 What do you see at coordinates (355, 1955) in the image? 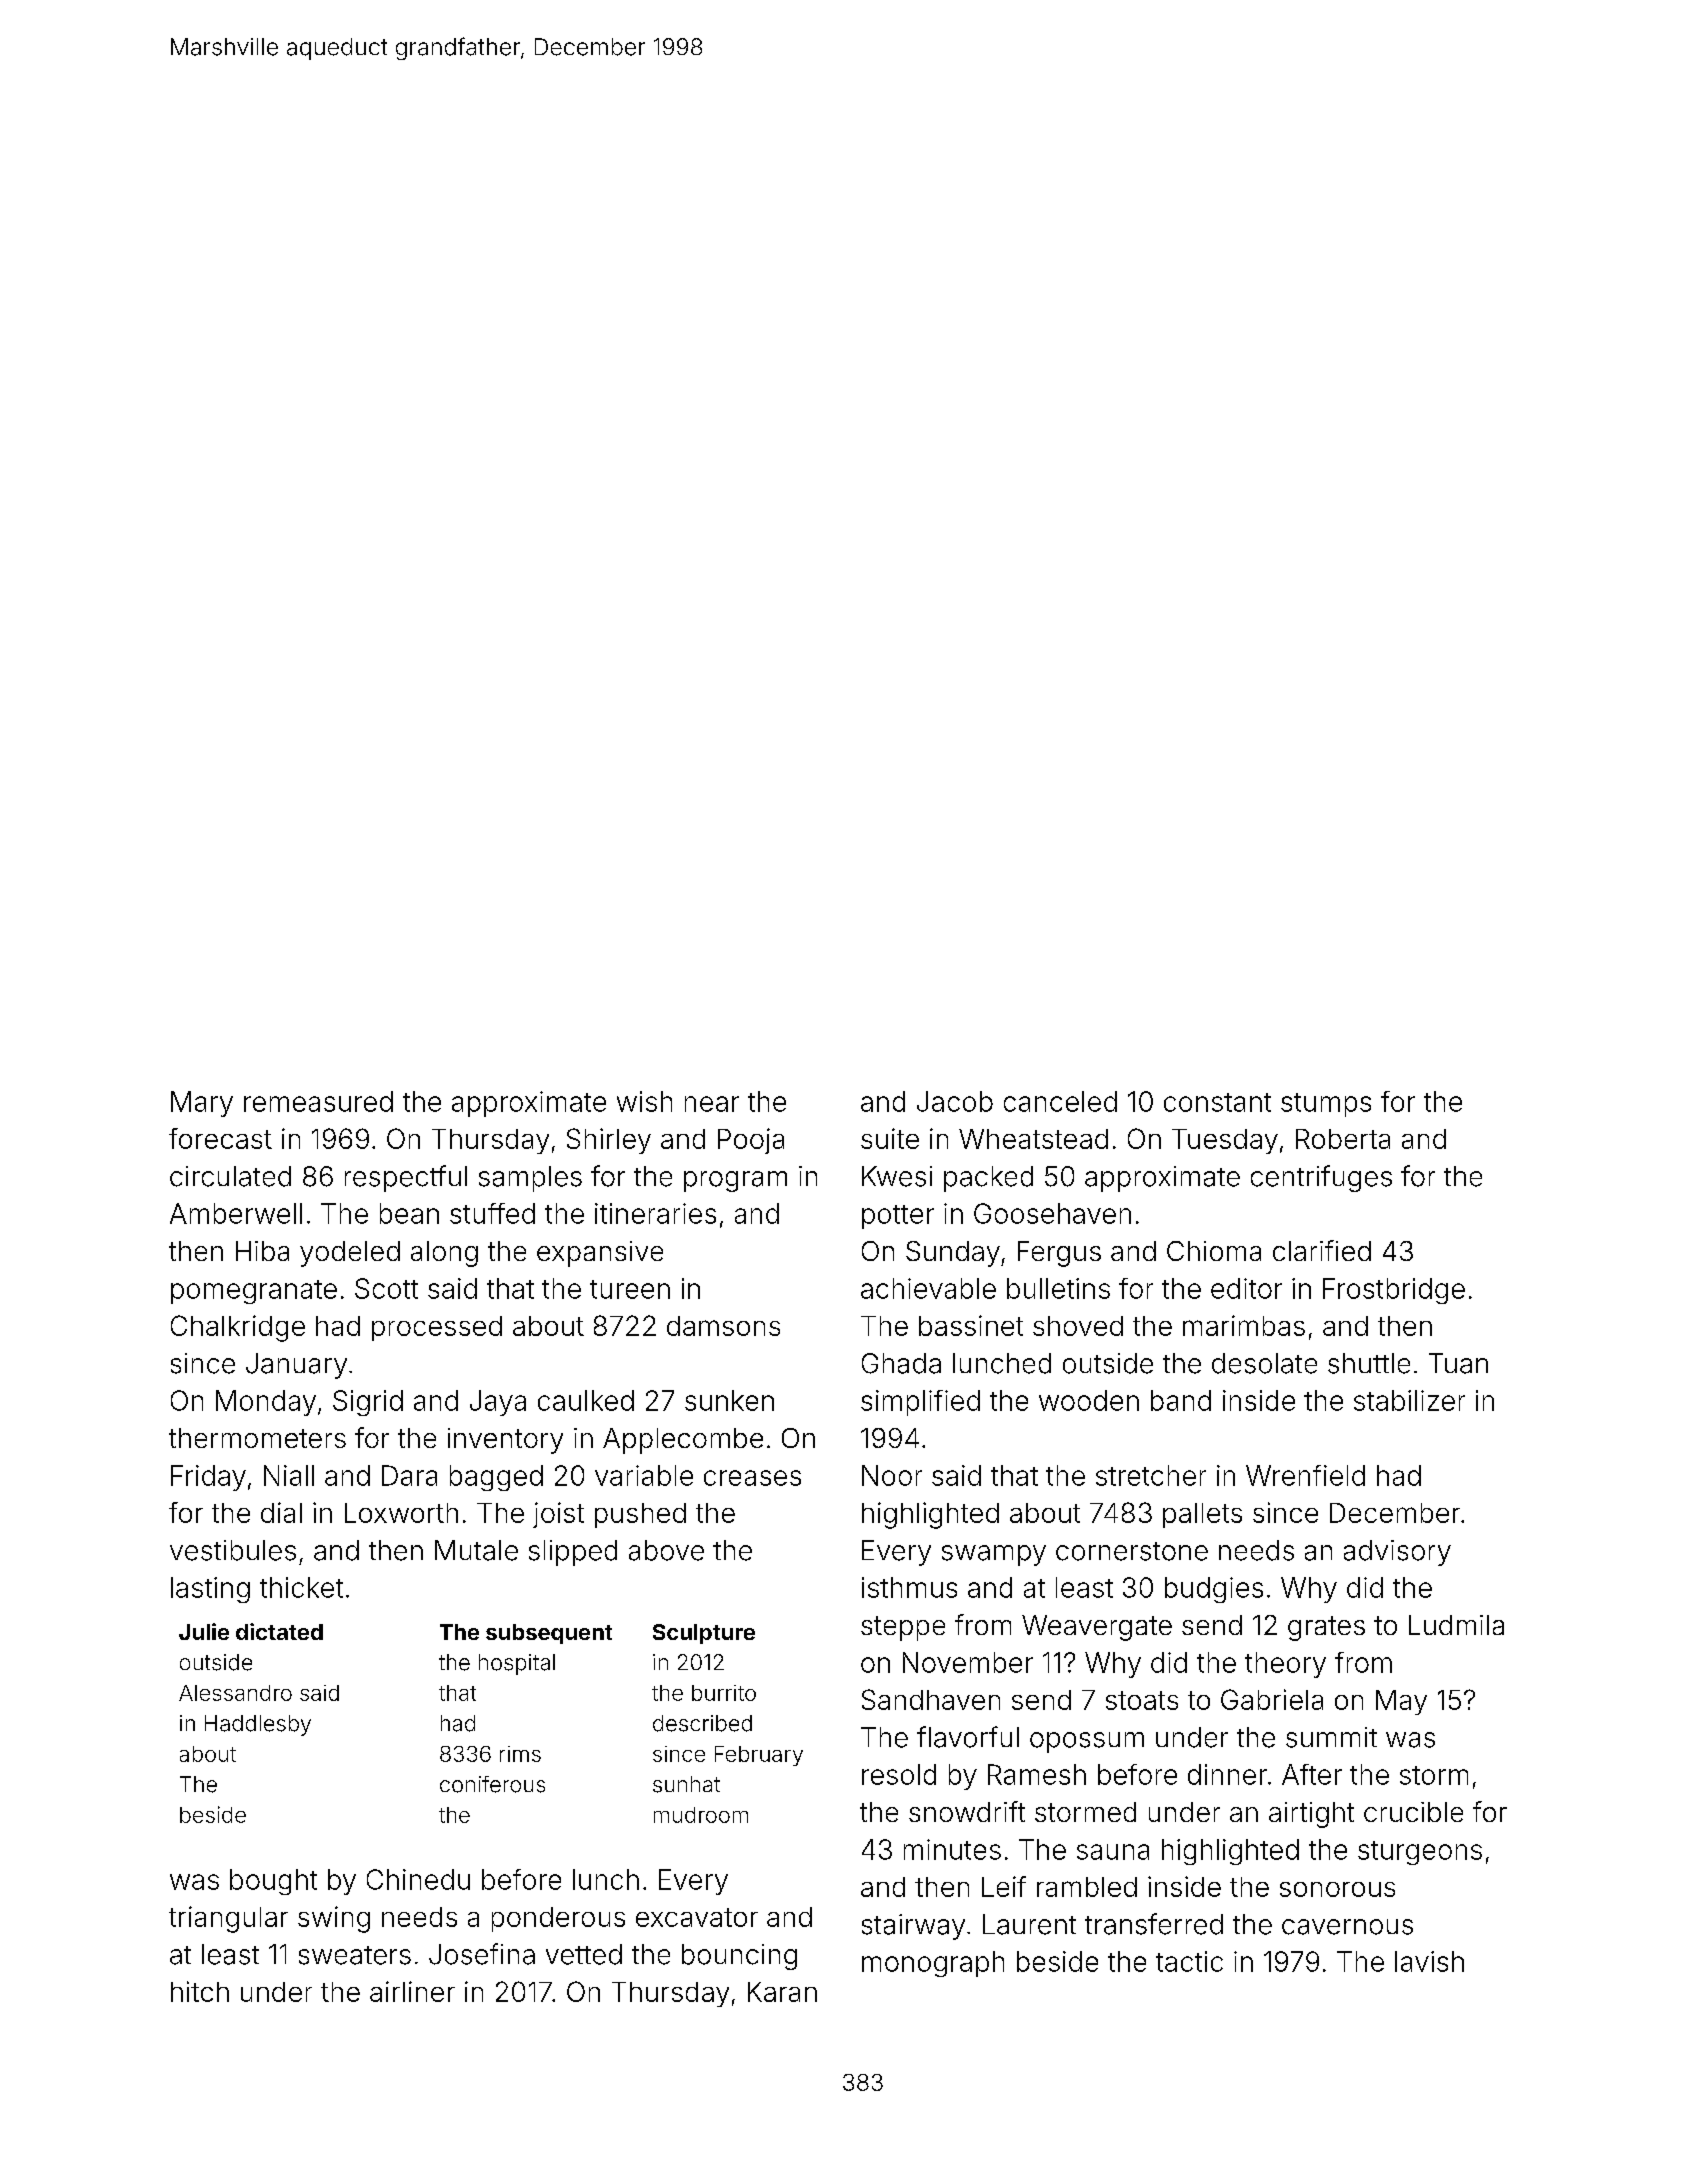
I see `sweaters` at bounding box center [355, 1955].
